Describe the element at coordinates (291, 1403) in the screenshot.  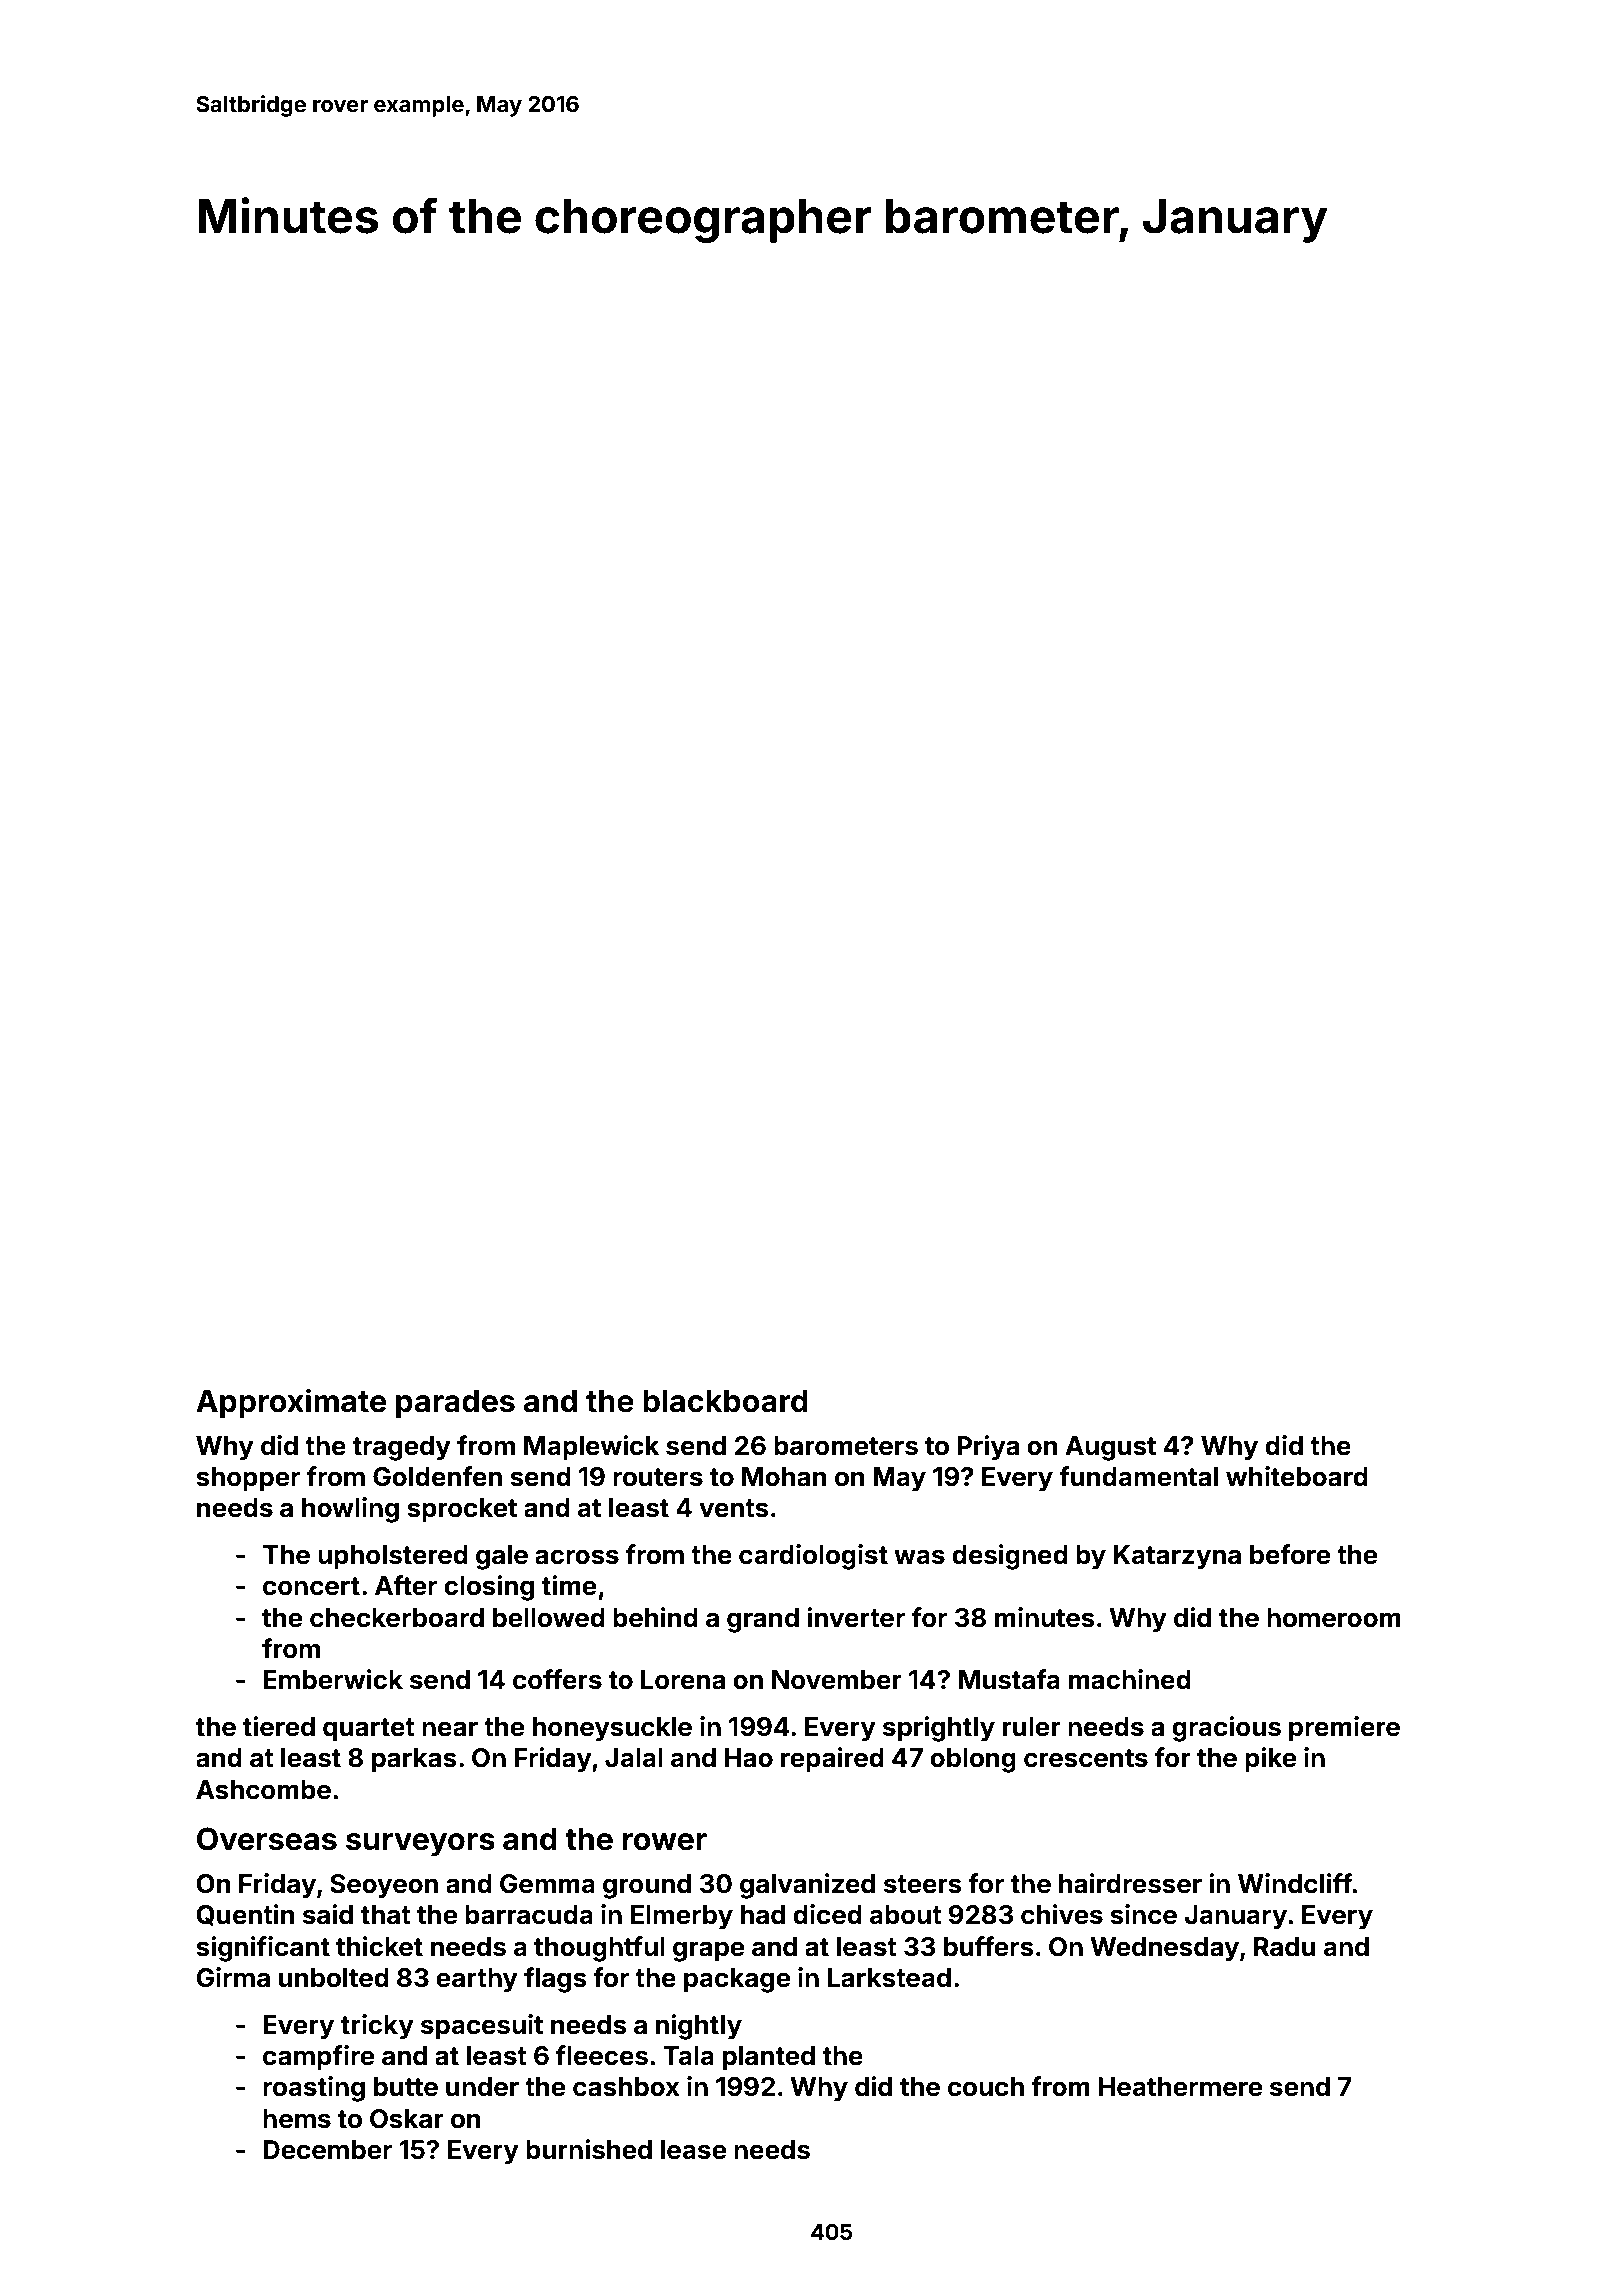
I see `Approximate` at that location.
